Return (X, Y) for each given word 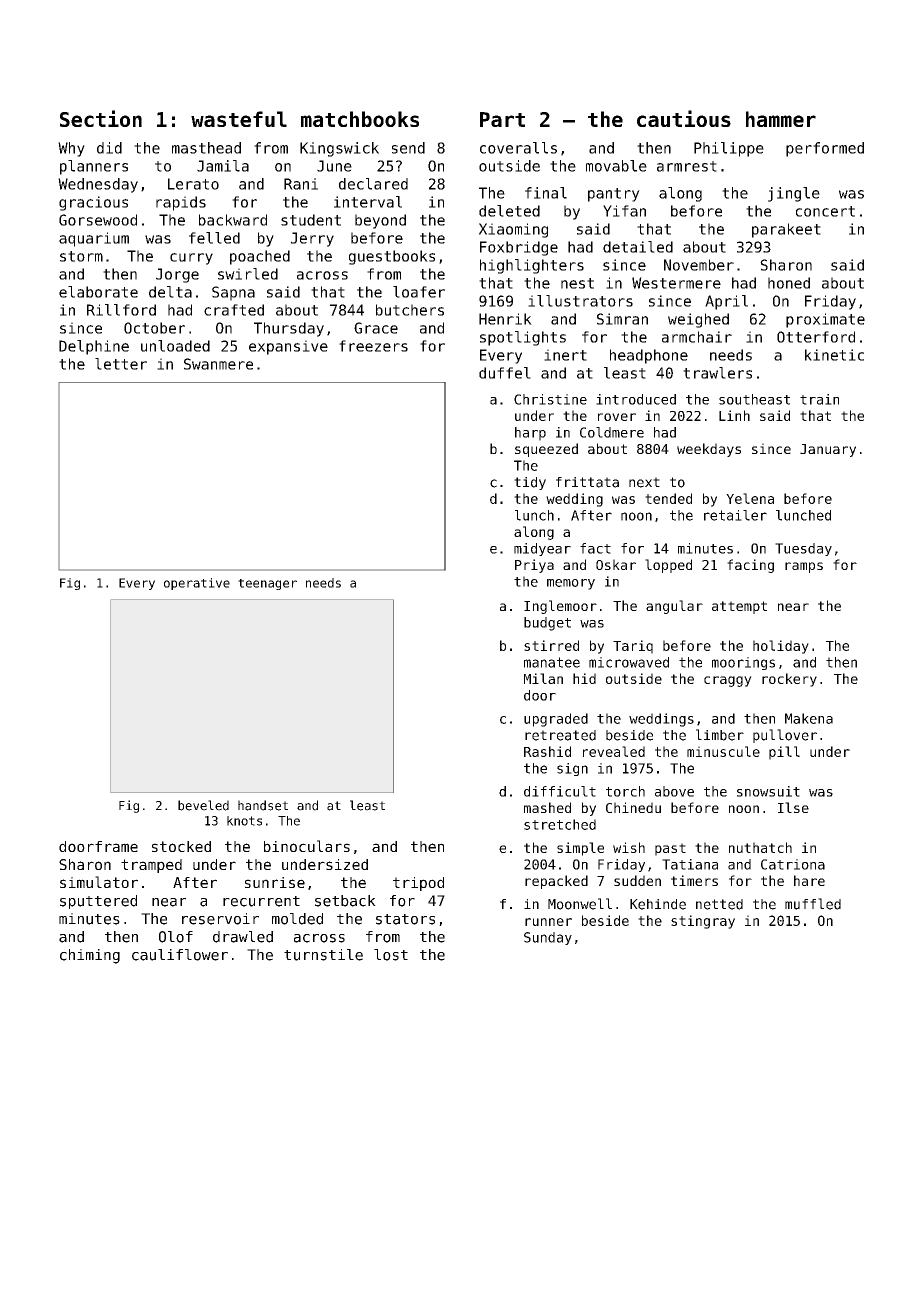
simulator (99, 882)
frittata (587, 482)
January (828, 450)
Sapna (233, 293)
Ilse (793, 807)
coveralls (518, 148)
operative (197, 584)
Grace (376, 328)
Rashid (547, 751)
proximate (825, 320)
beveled (203, 805)
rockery (789, 680)
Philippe (729, 149)
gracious (93, 203)
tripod (418, 884)
